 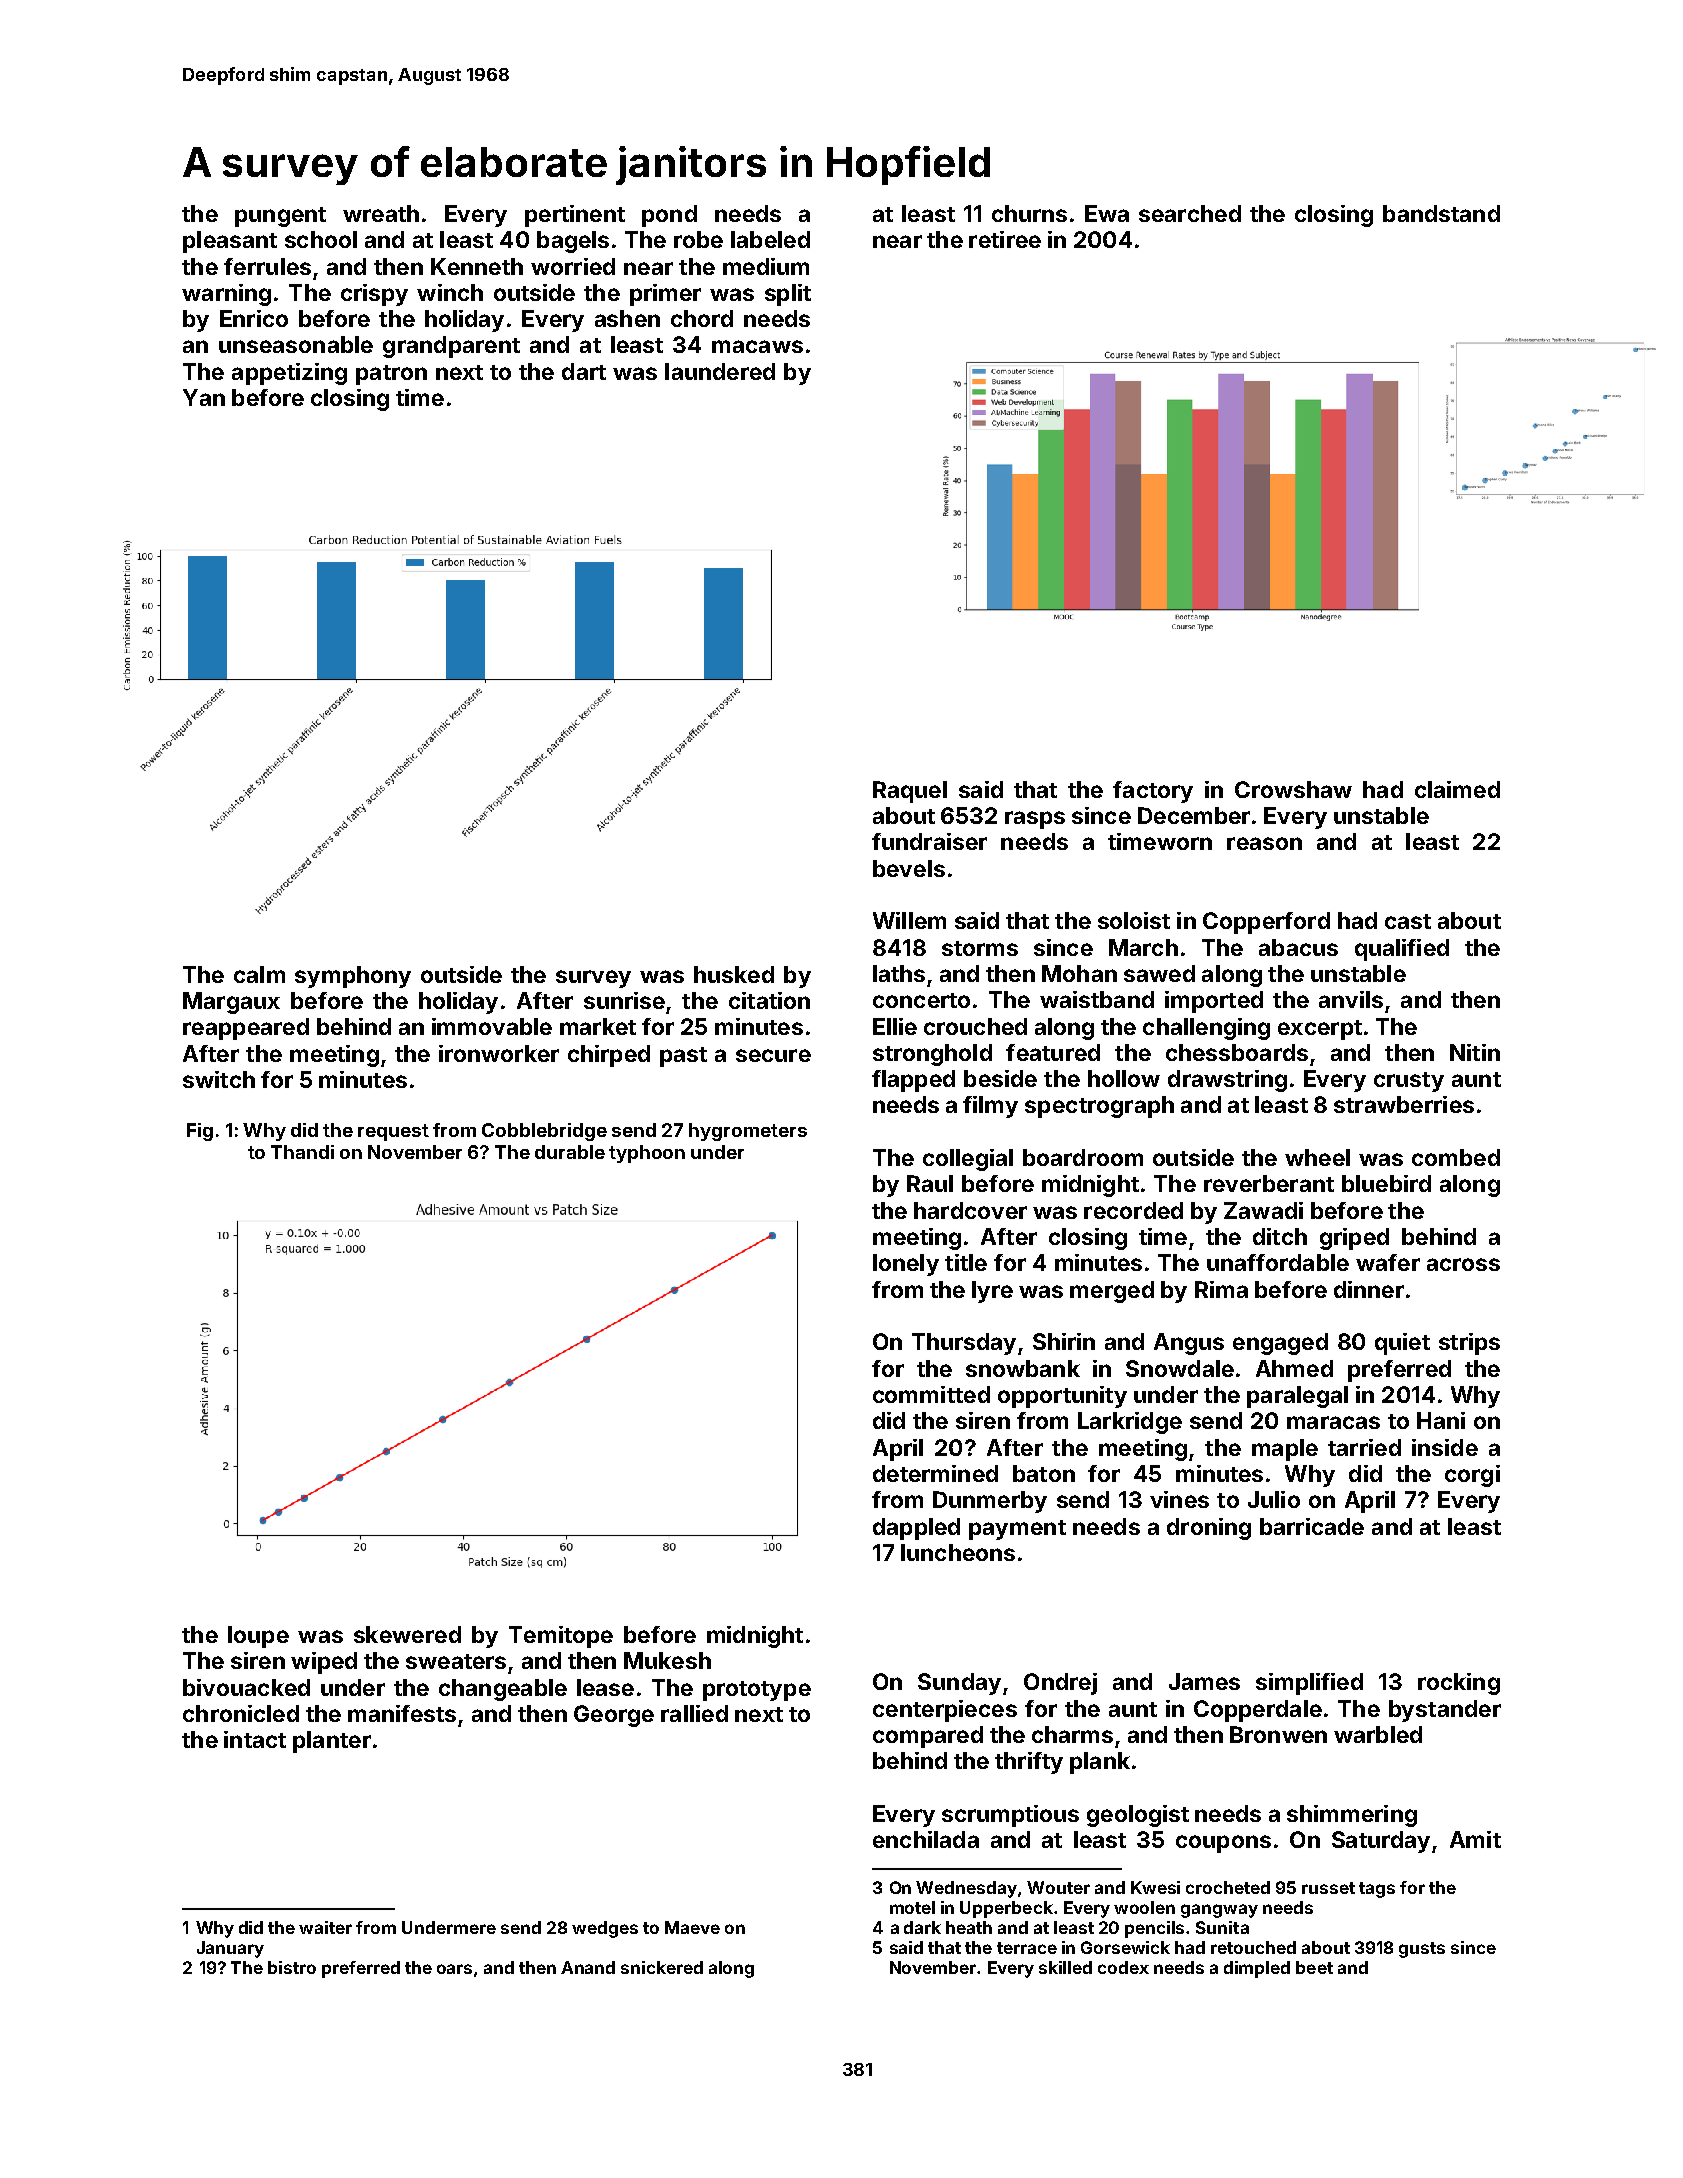 What do you see at coordinates (1190, 213) in the image?
I see `searched` at bounding box center [1190, 213].
